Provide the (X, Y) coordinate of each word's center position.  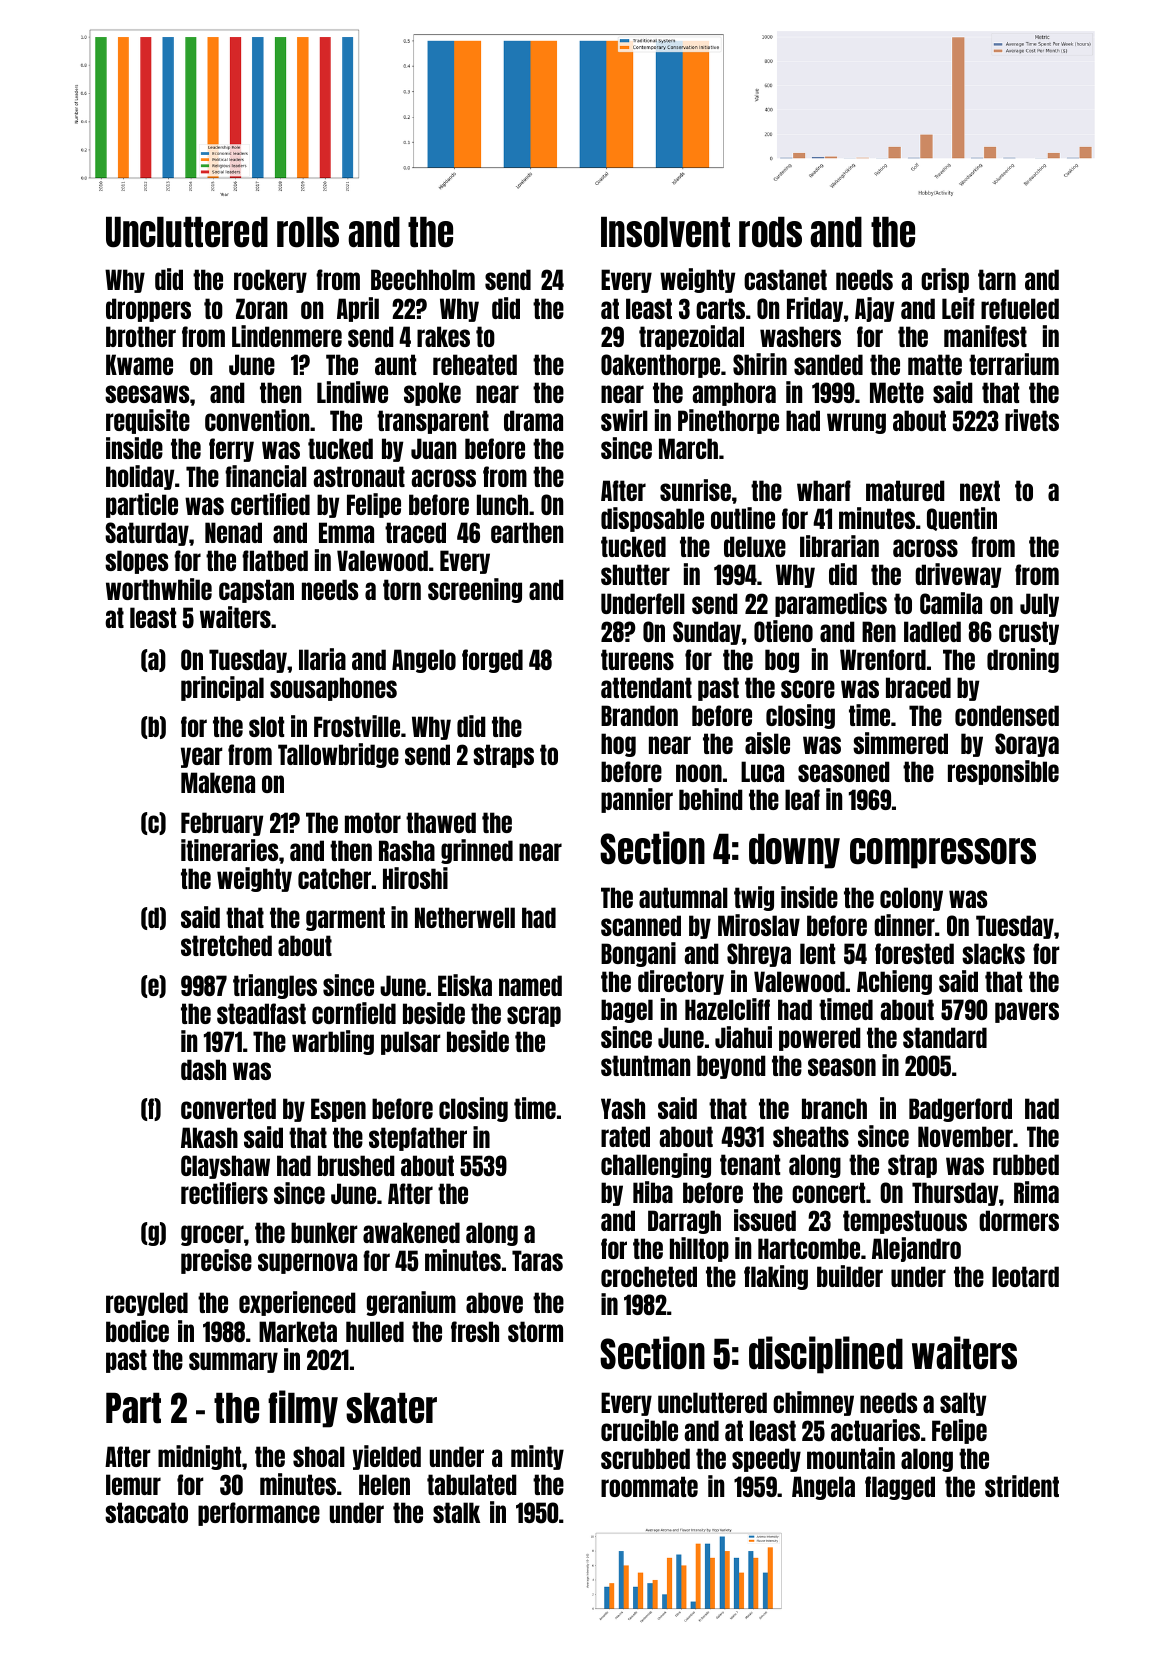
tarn (997, 279)
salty (963, 1404)
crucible (639, 1430)
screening (475, 590)
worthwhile (159, 589)
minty (537, 1457)
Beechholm (423, 279)
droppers (148, 310)
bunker (324, 1232)
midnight (199, 1457)
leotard (1025, 1276)
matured (905, 490)
